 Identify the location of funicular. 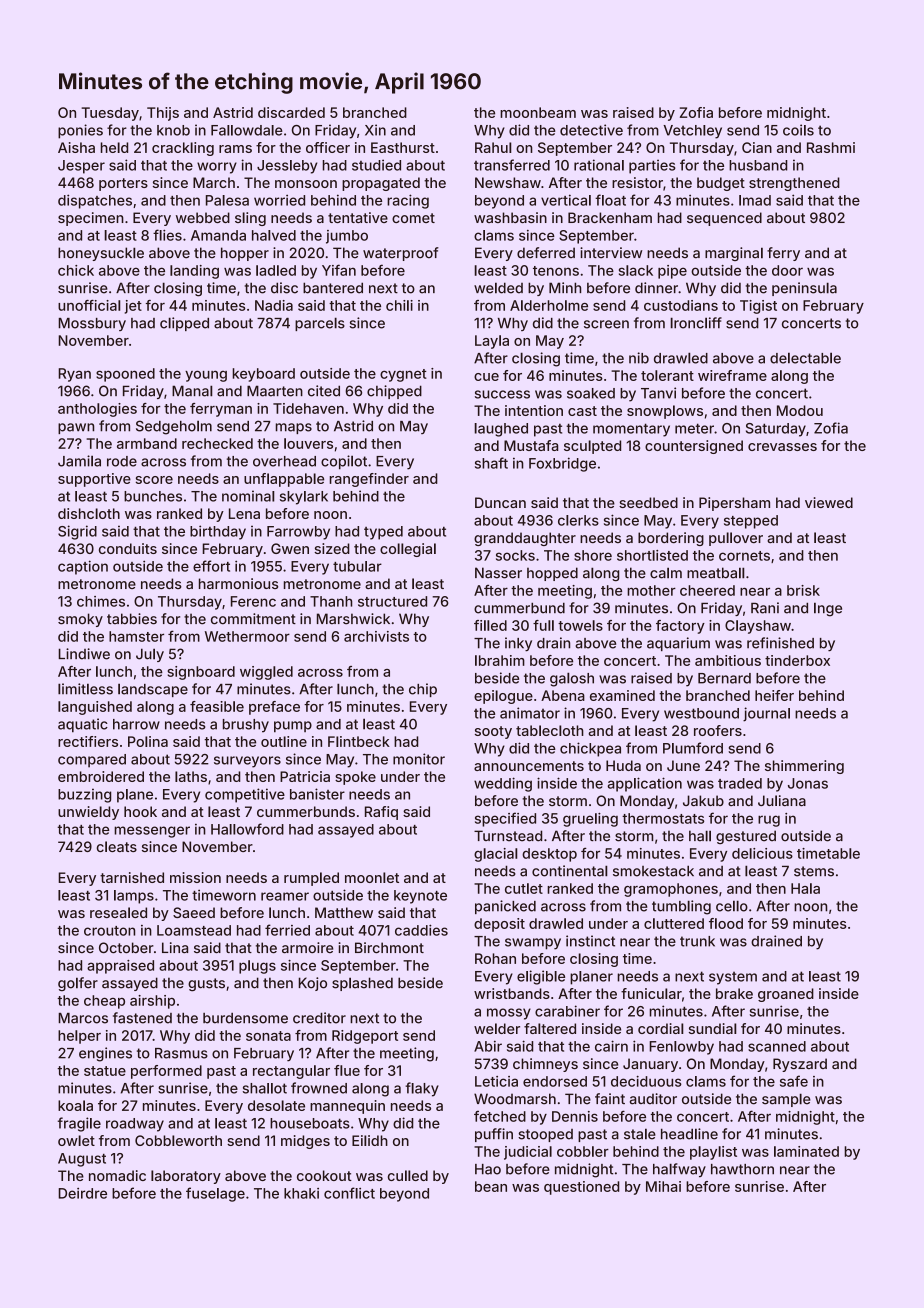
(651, 993).
